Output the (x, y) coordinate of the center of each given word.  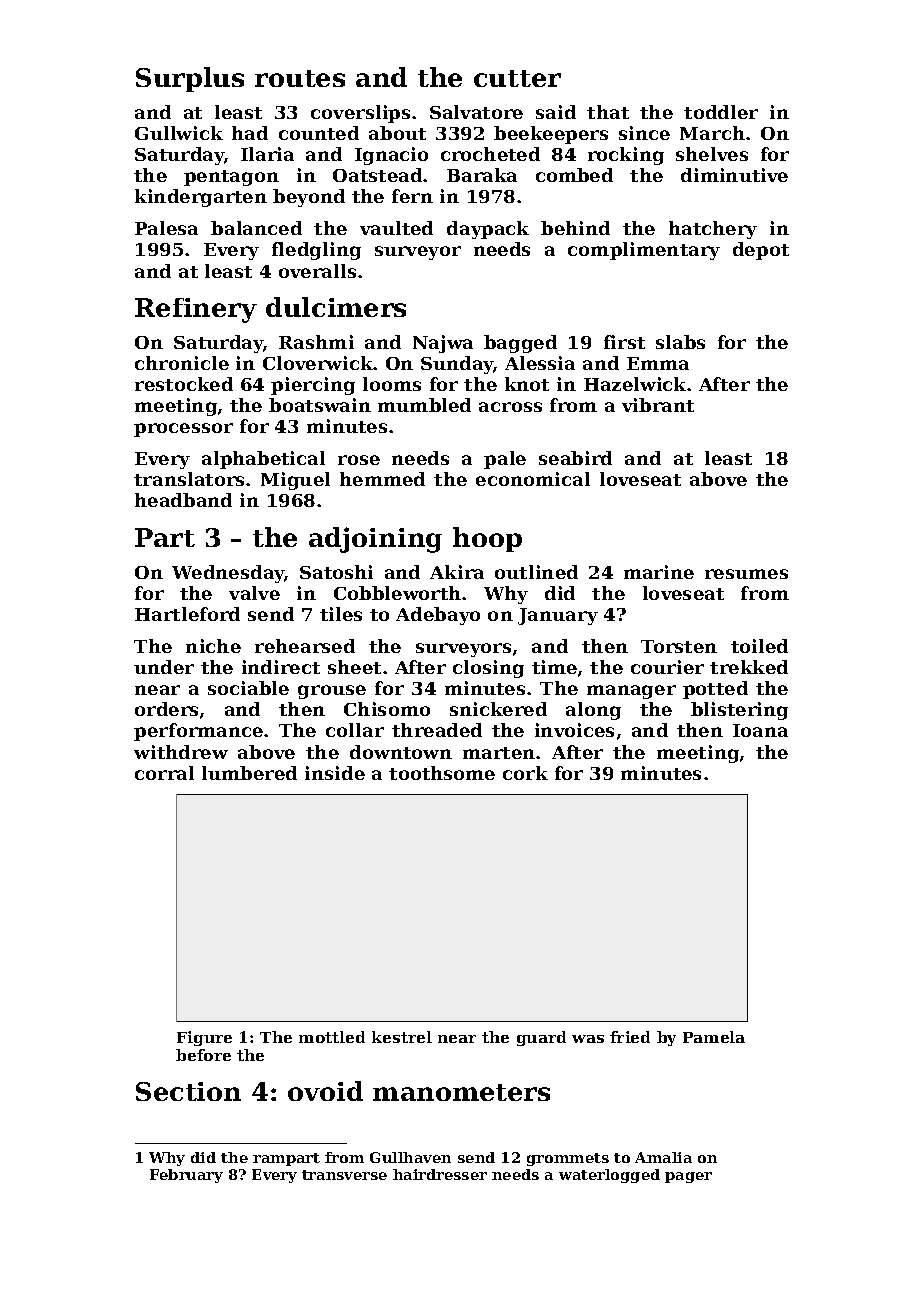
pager (688, 1177)
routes (300, 78)
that (608, 112)
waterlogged (609, 1176)
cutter (517, 78)
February (186, 1176)
